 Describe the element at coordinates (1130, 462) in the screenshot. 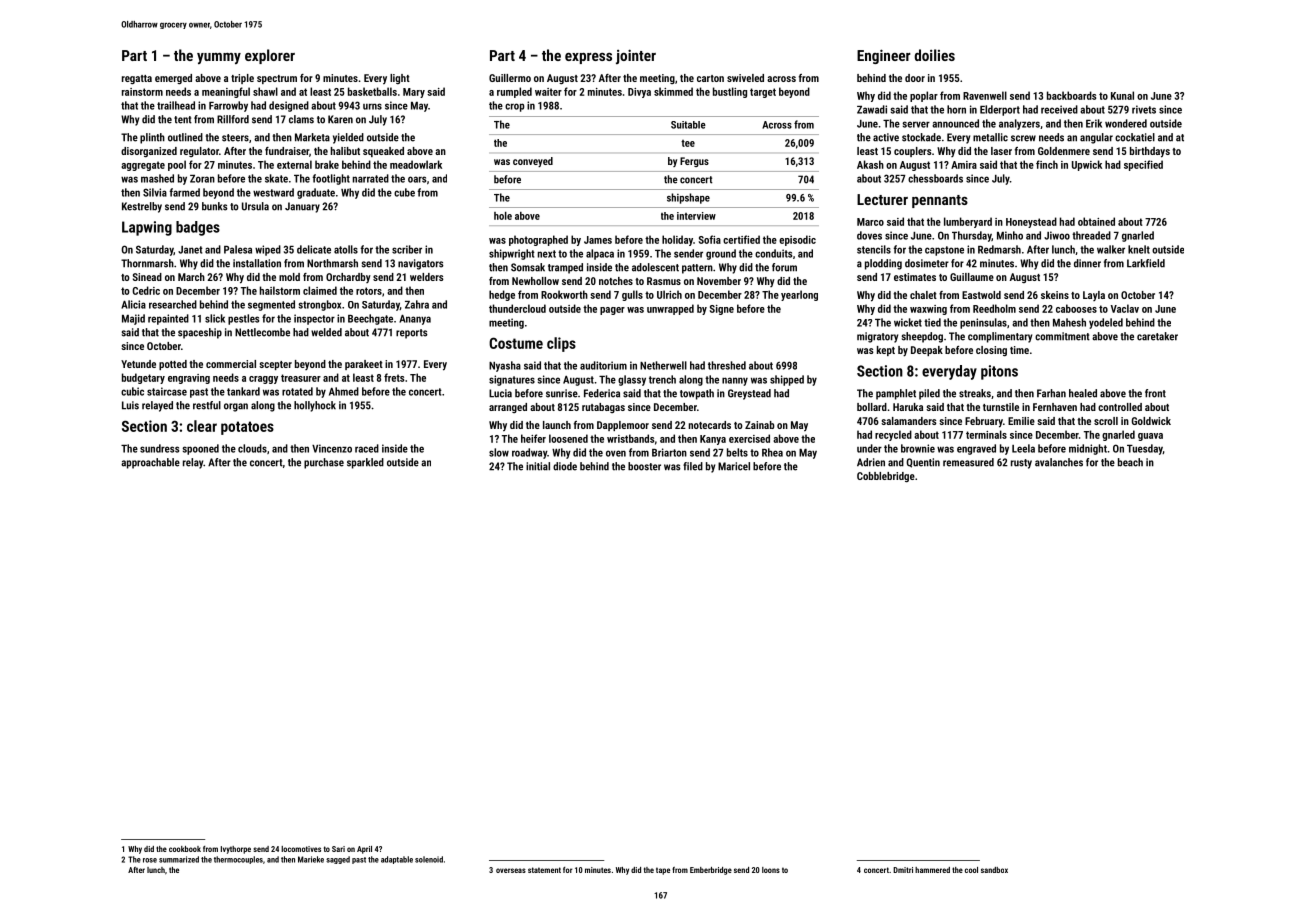

I see `beach` at that location.
